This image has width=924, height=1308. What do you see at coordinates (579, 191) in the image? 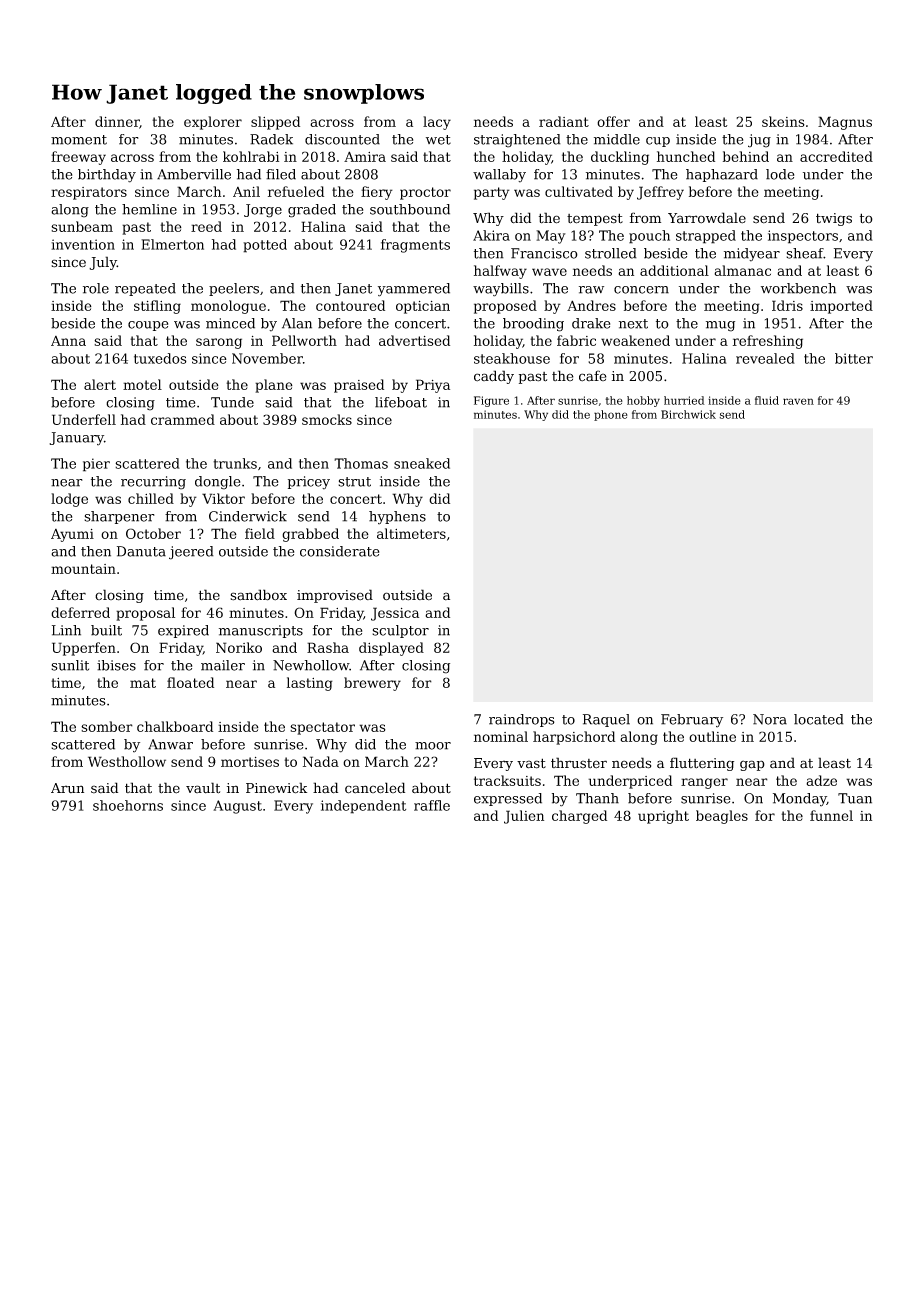
I see `cultivated` at bounding box center [579, 191].
